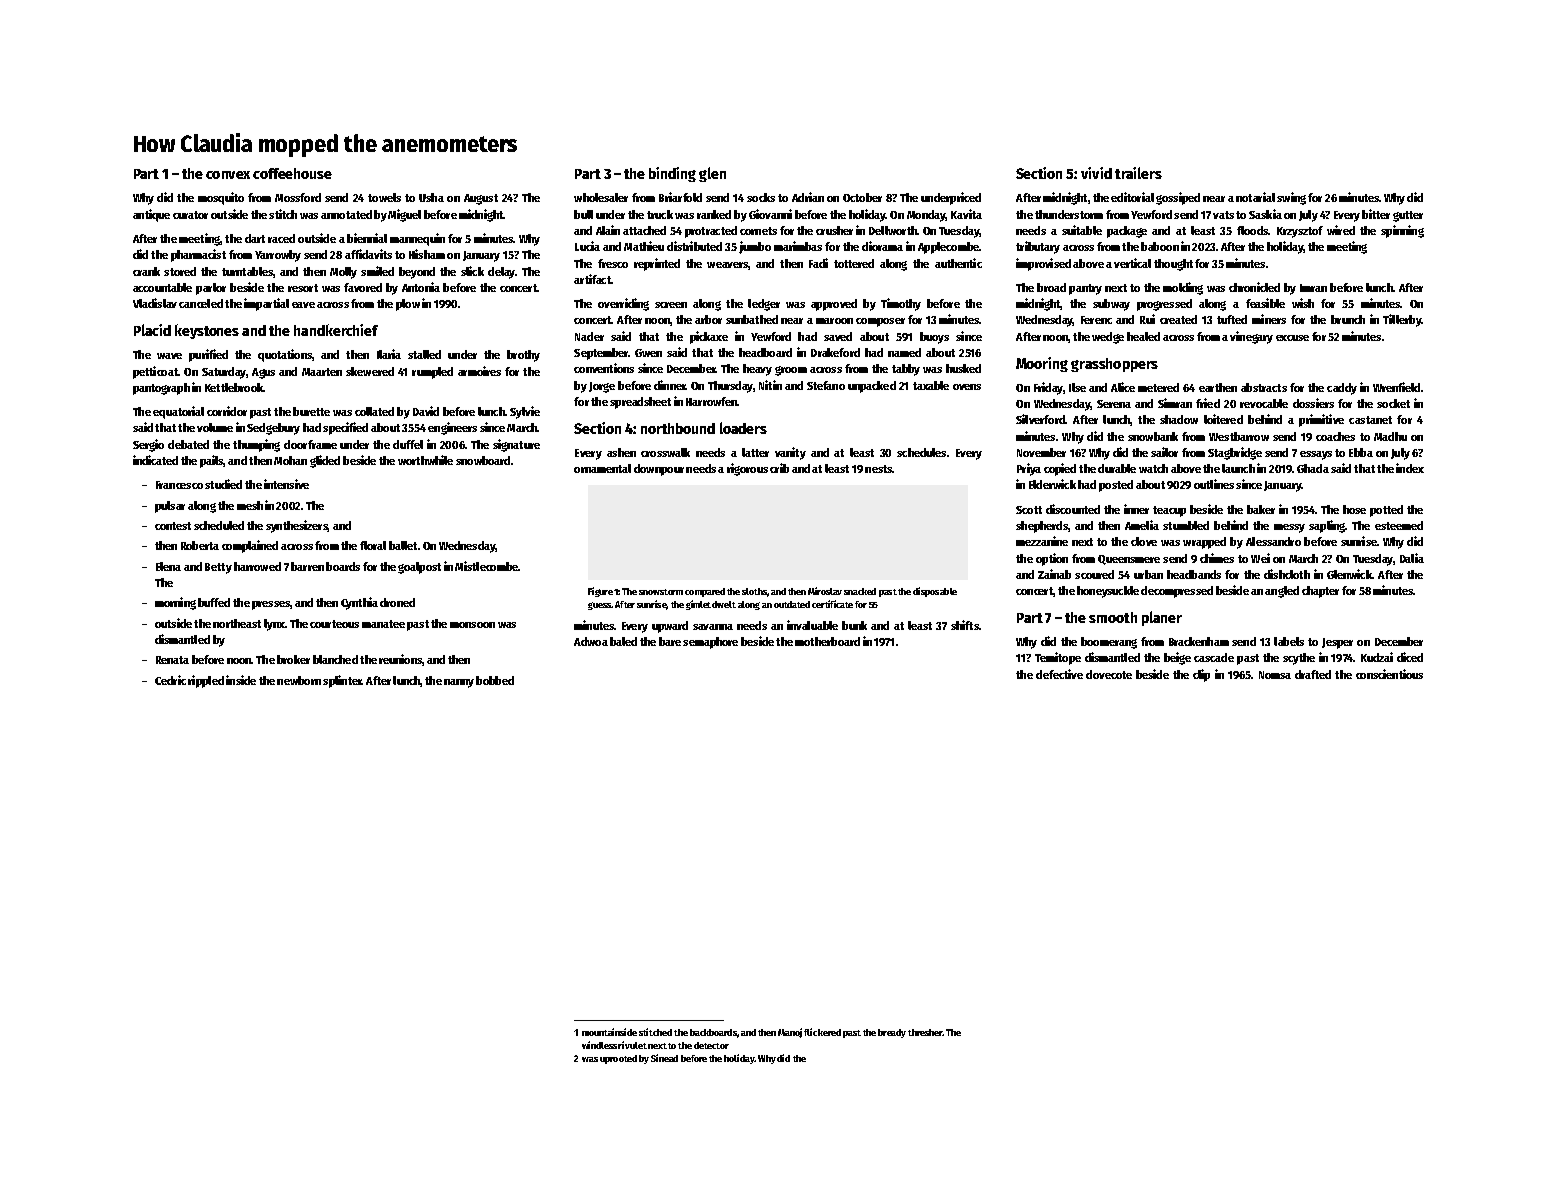 The height and width of the screenshot is (1202, 1556). What do you see at coordinates (583, 214) in the screenshot?
I see `bull` at bounding box center [583, 214].
